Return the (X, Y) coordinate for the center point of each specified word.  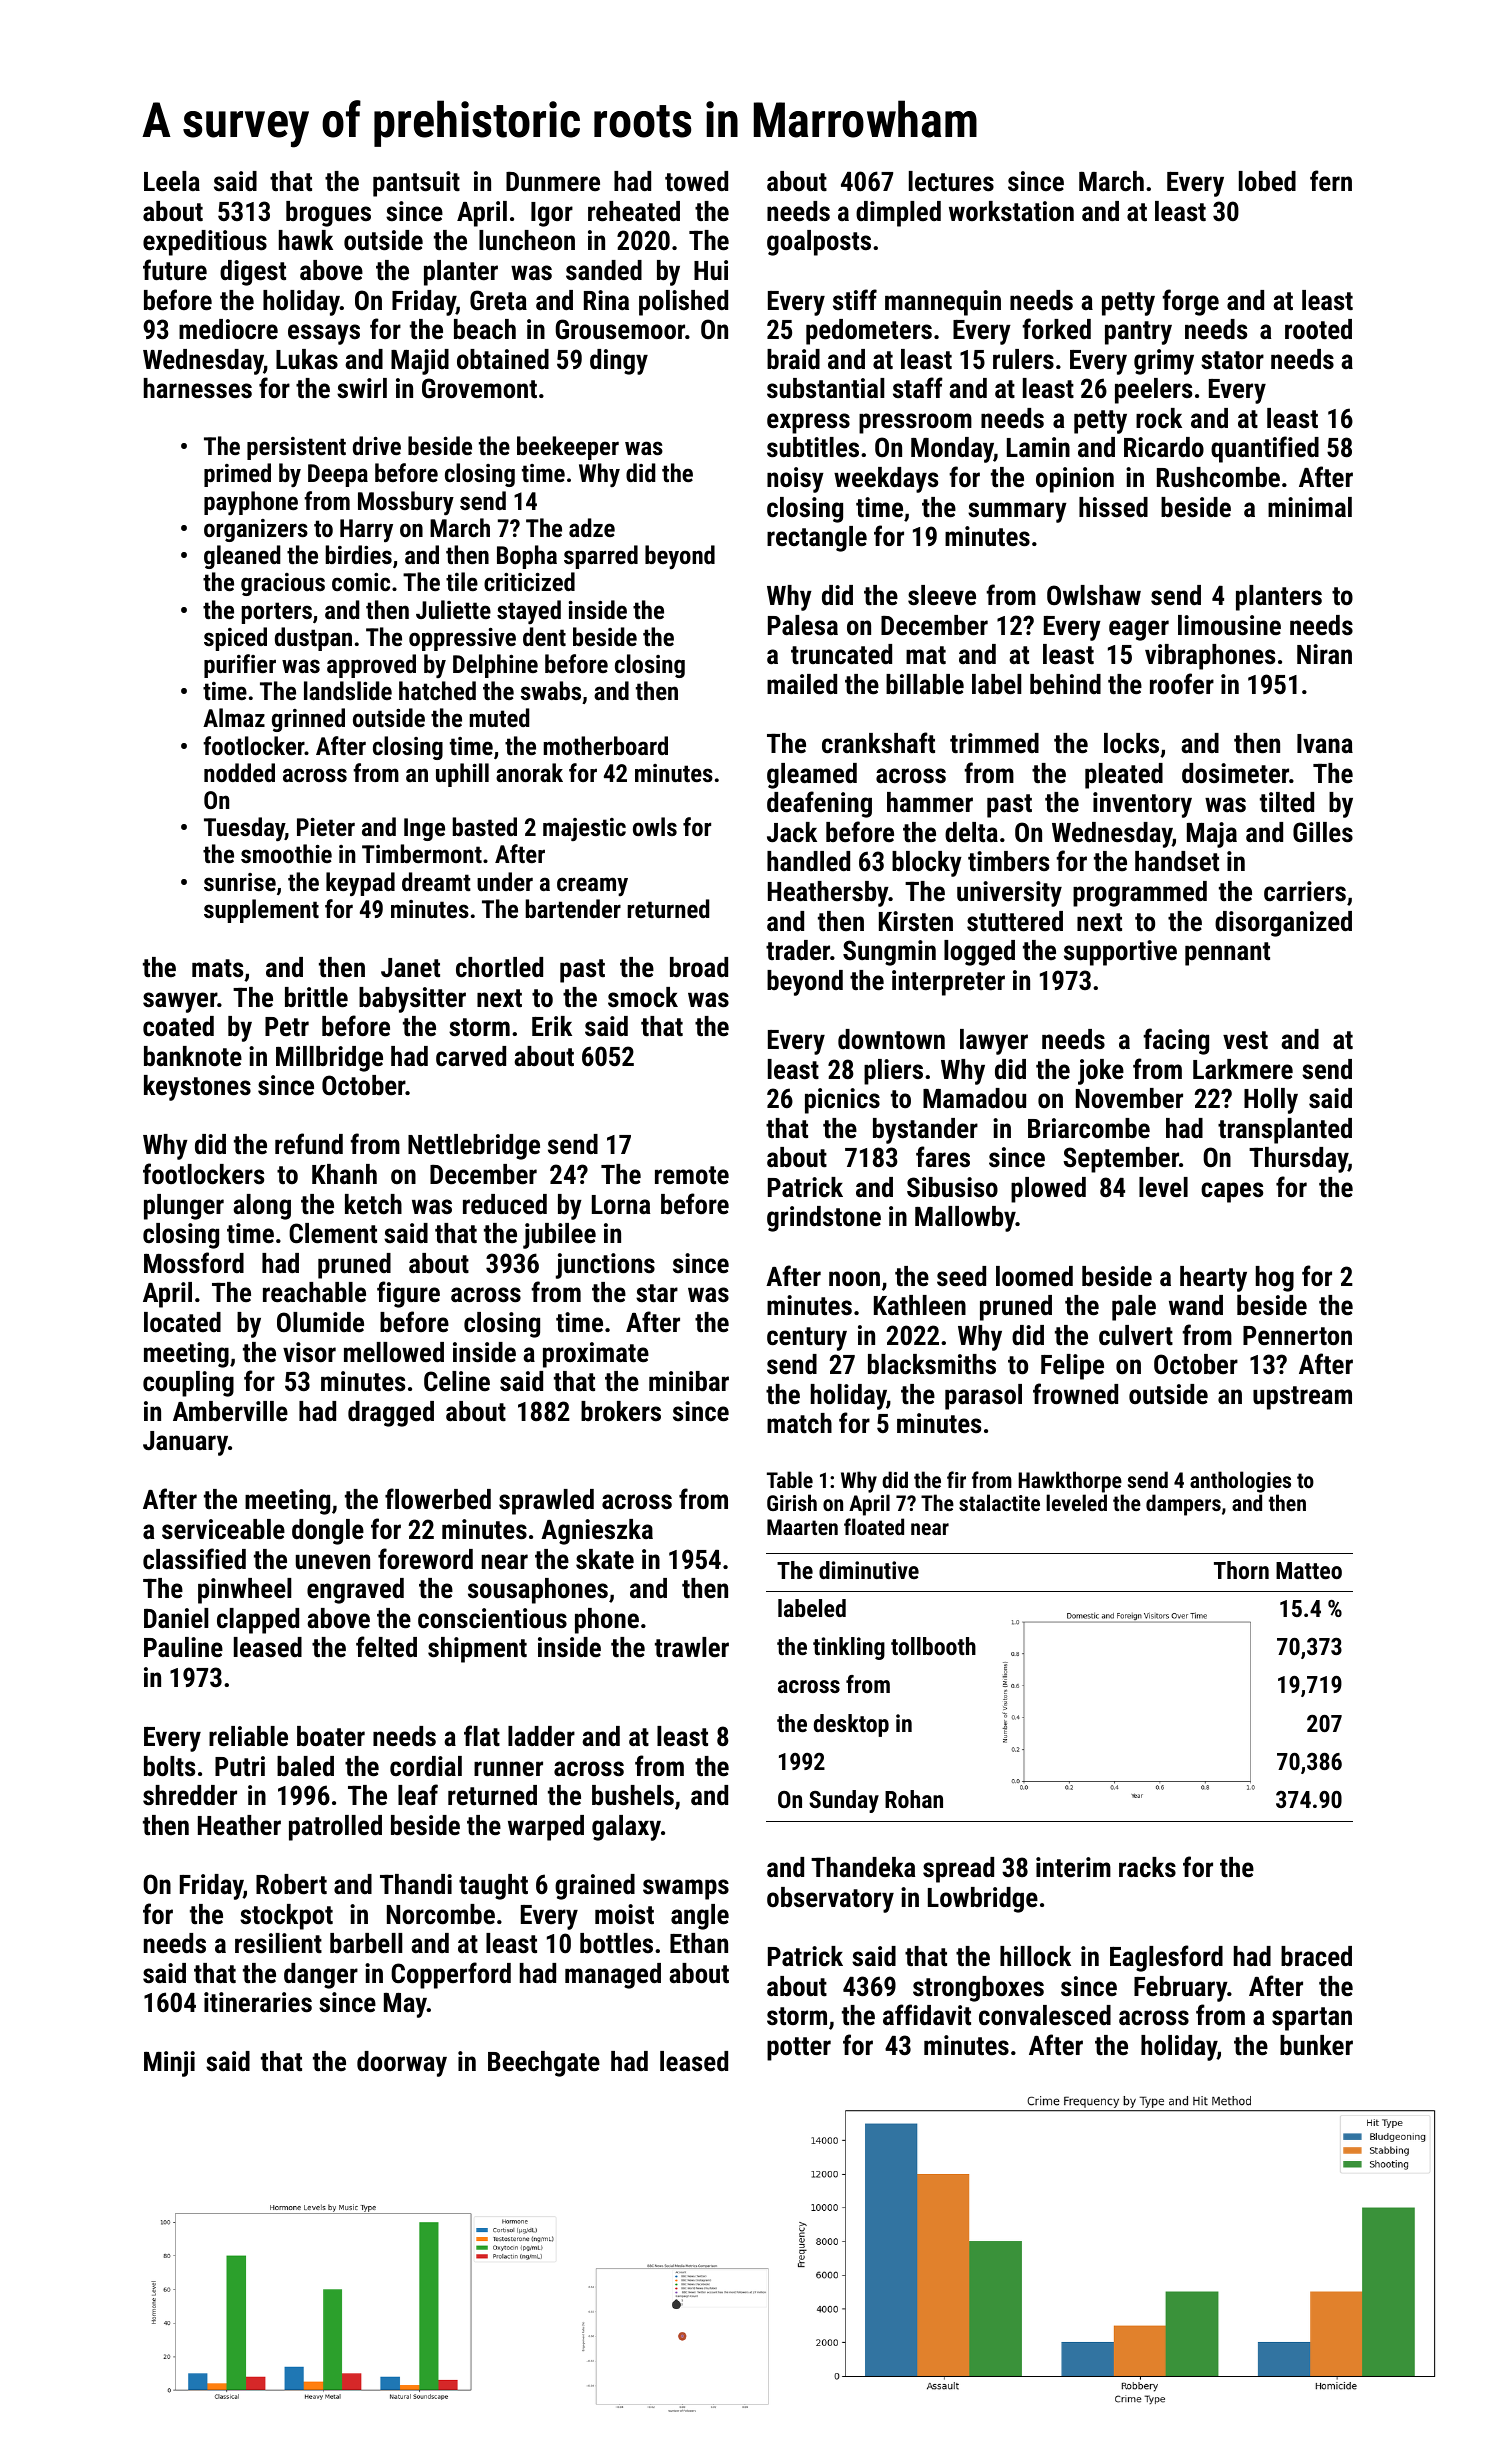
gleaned (242, 557)
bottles (616, 1943)
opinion (1075, 480)
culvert (1136, 1335)
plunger (184, 1207)
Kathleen (920, 1305)
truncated (841, 654)
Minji (169, 2064)
